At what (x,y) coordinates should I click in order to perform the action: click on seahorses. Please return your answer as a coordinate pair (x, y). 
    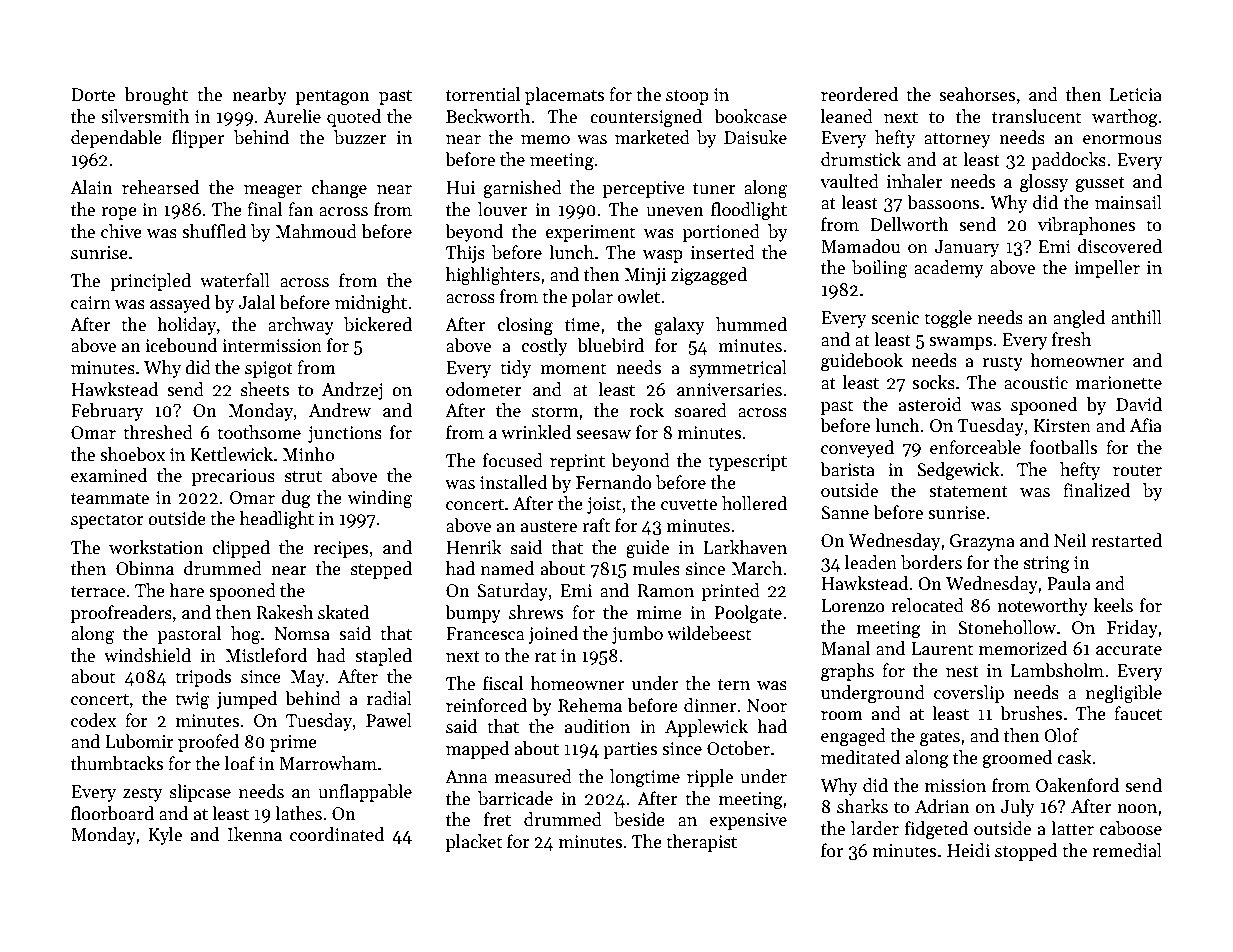
    Looking at the image, I should click on (977, 94).
